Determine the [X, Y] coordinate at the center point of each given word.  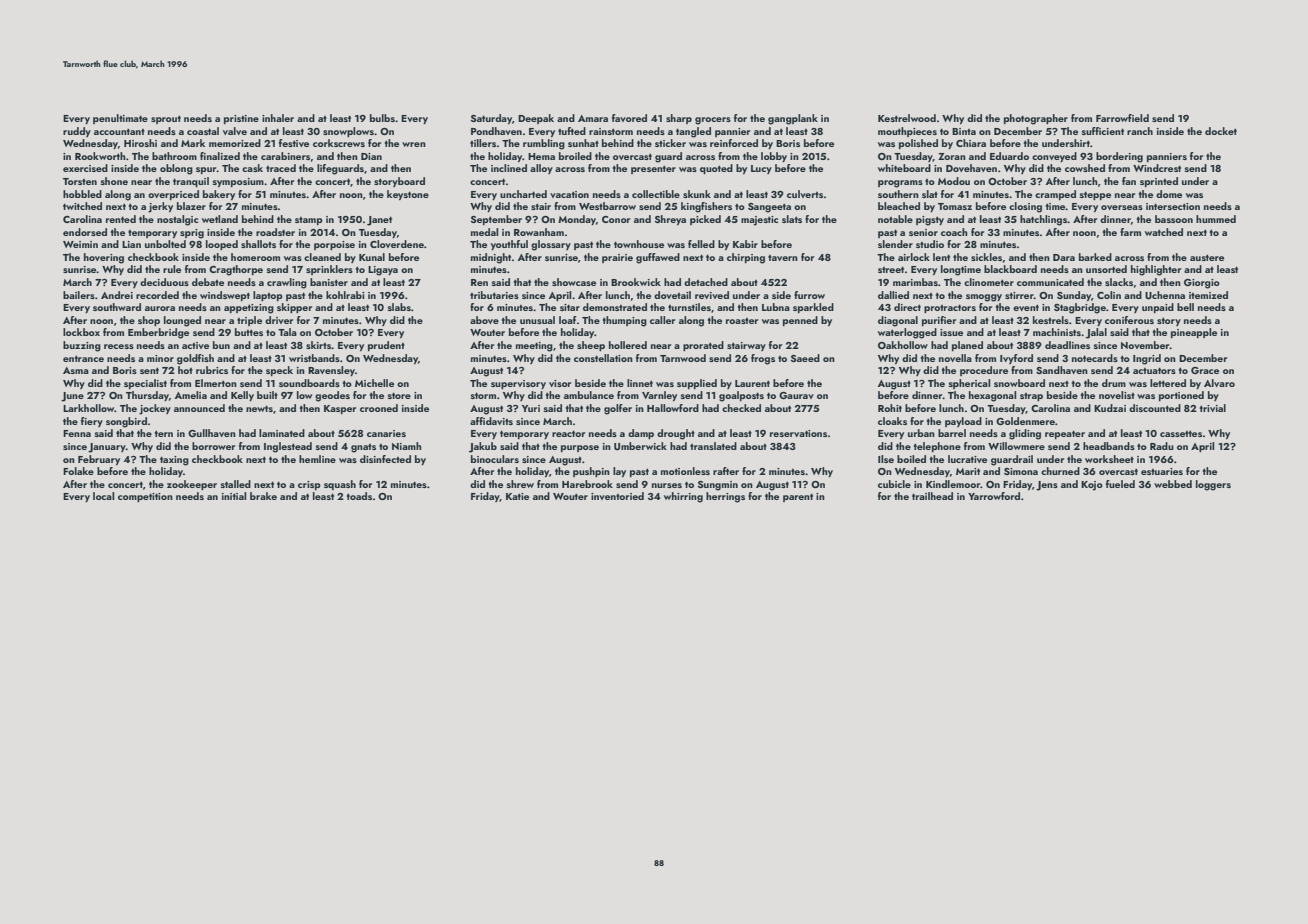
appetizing [249, 309]
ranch [1140, 131]
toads [359, 496]
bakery [219, 195]
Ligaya [383, 271]
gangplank [793, 119]
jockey [155, 409]
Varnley [659, 396]
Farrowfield [1122, 118]
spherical [969, 384]
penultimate [120, 119]
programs [900, 184]
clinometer [989, 282]
